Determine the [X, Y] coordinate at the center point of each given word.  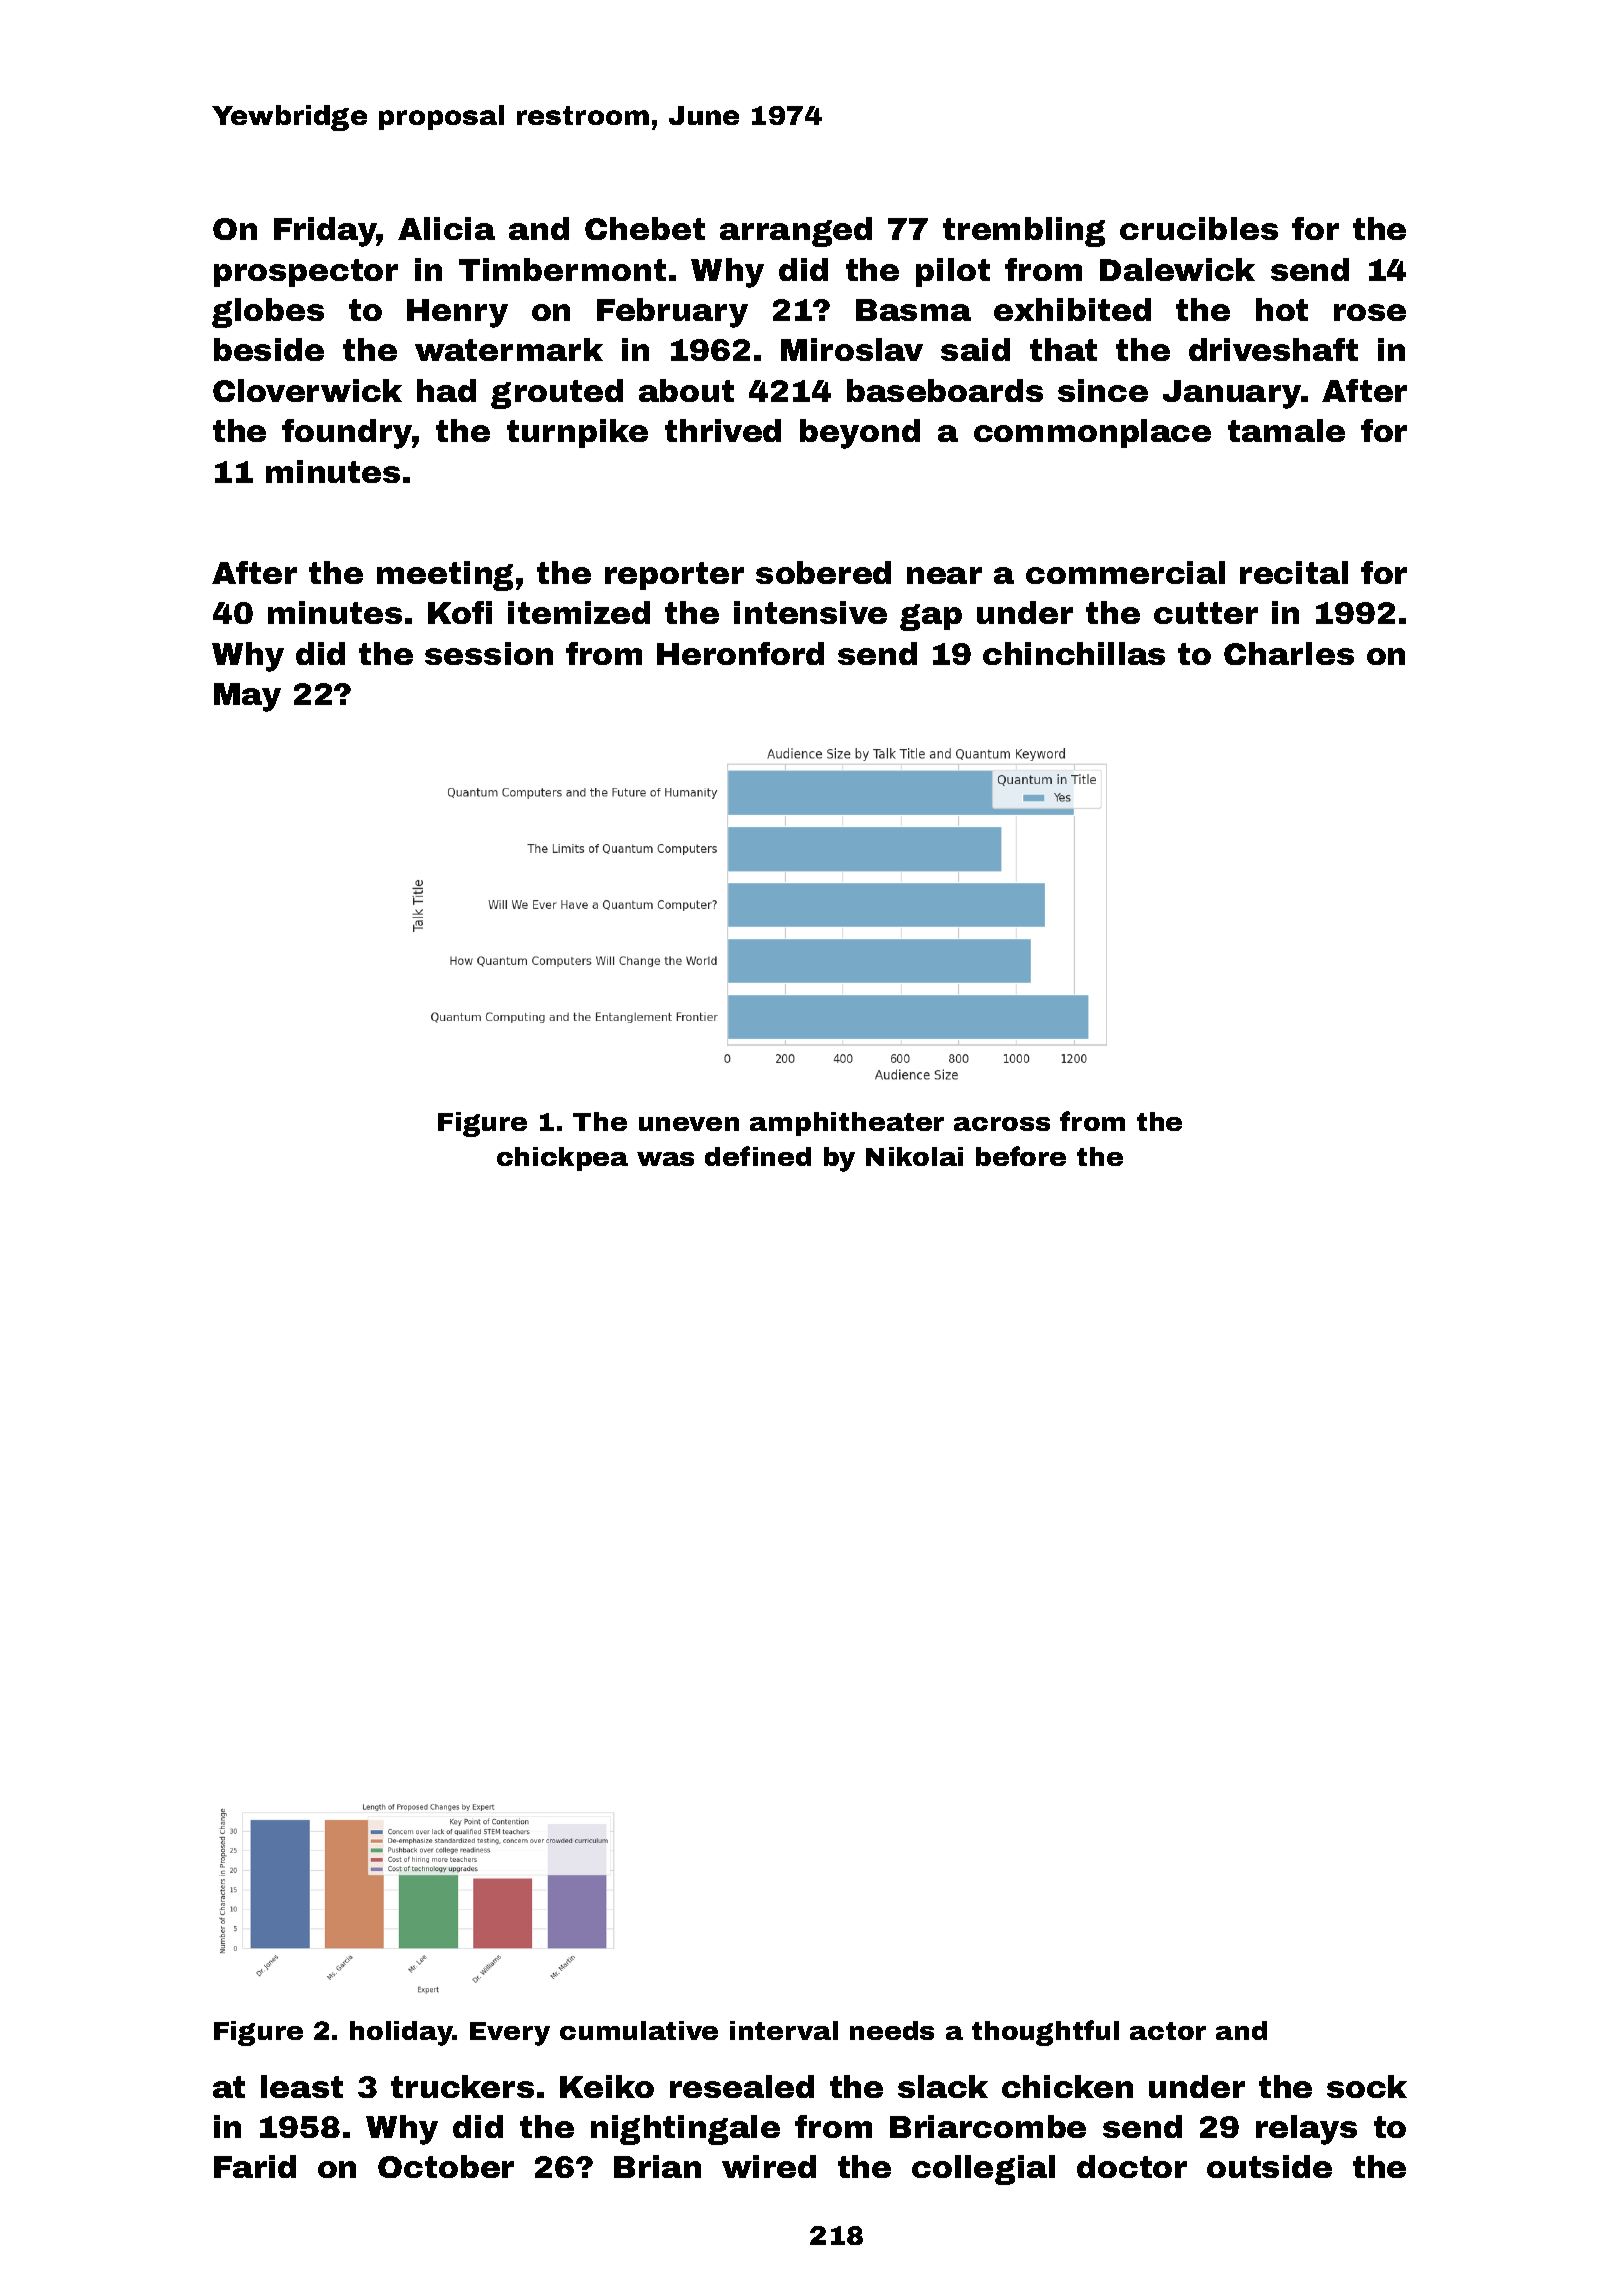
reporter [674, 576]
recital [1294, 572]
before [1021, 1156]
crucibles [1199, 228]
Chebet [645, 228]
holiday [401, 2033]
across [1002, 1124]
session [489, 653]
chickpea [562, 1159]
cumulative [639, 2030]
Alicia [446, 228]
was [665, 1159]
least [302, 2086]
